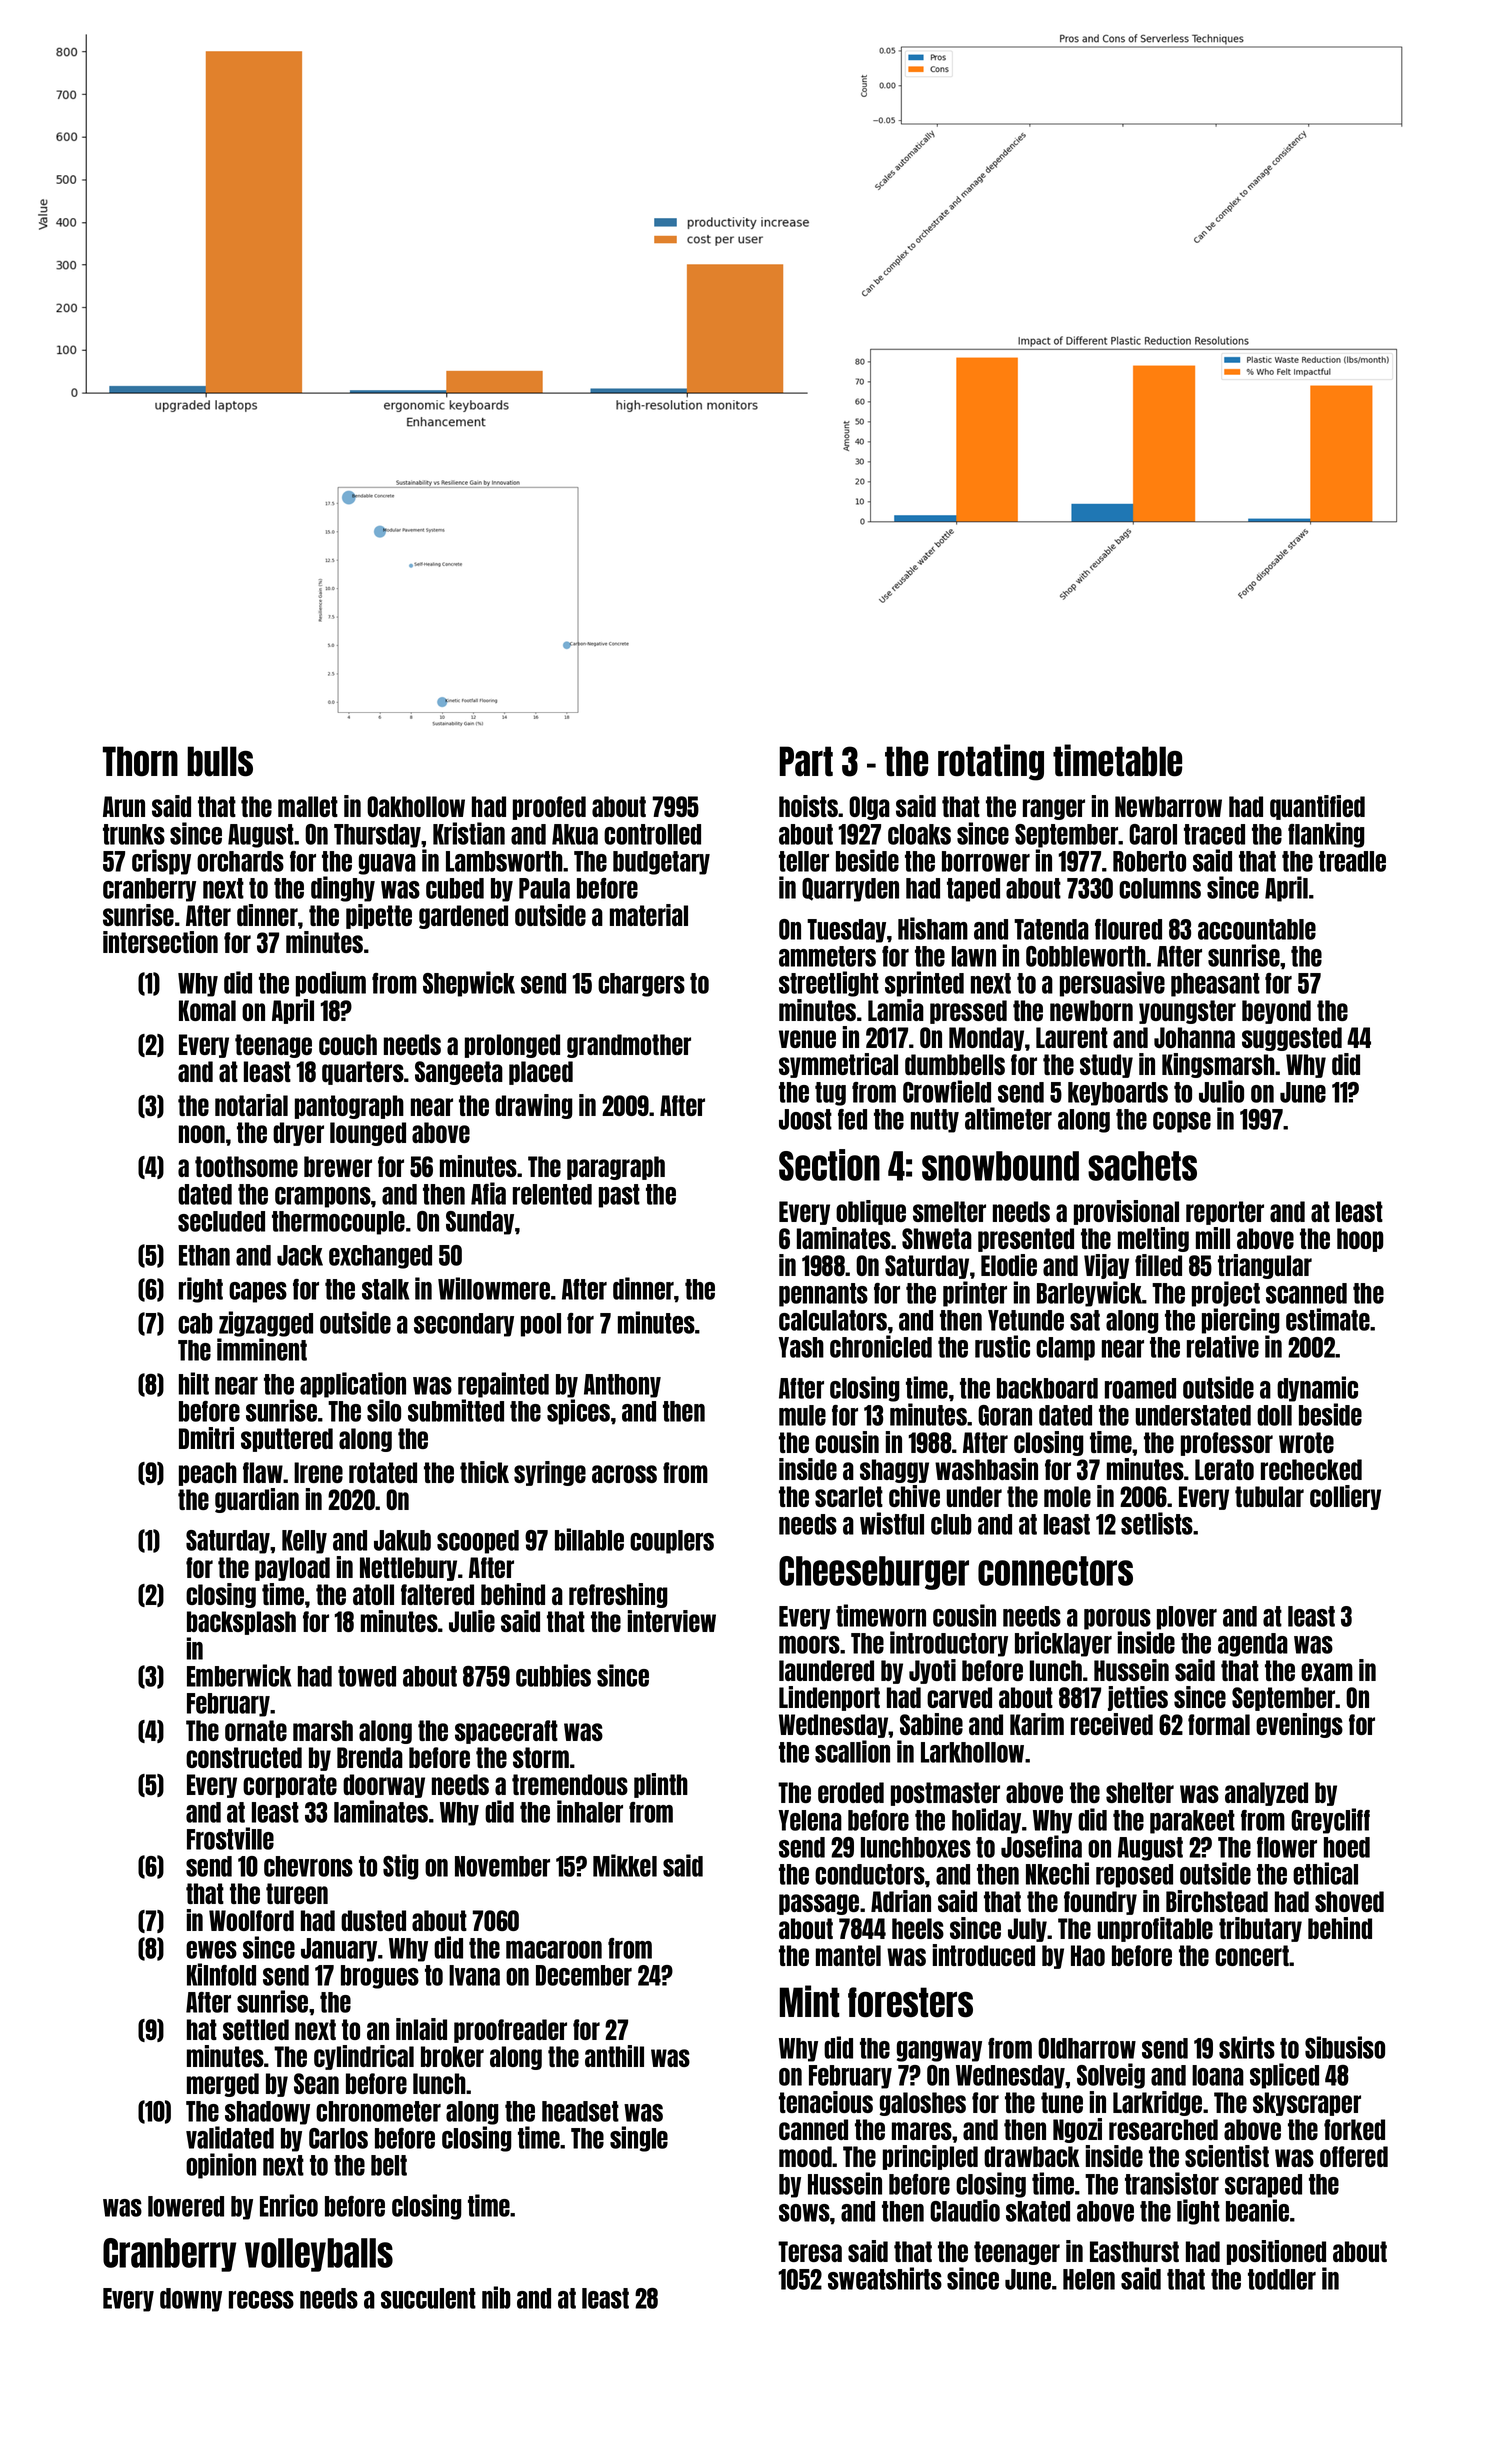  What do you see at coordinates (211, 1950) in the screenshot?
I see `ewes` at bounding box center [211, 1950].
